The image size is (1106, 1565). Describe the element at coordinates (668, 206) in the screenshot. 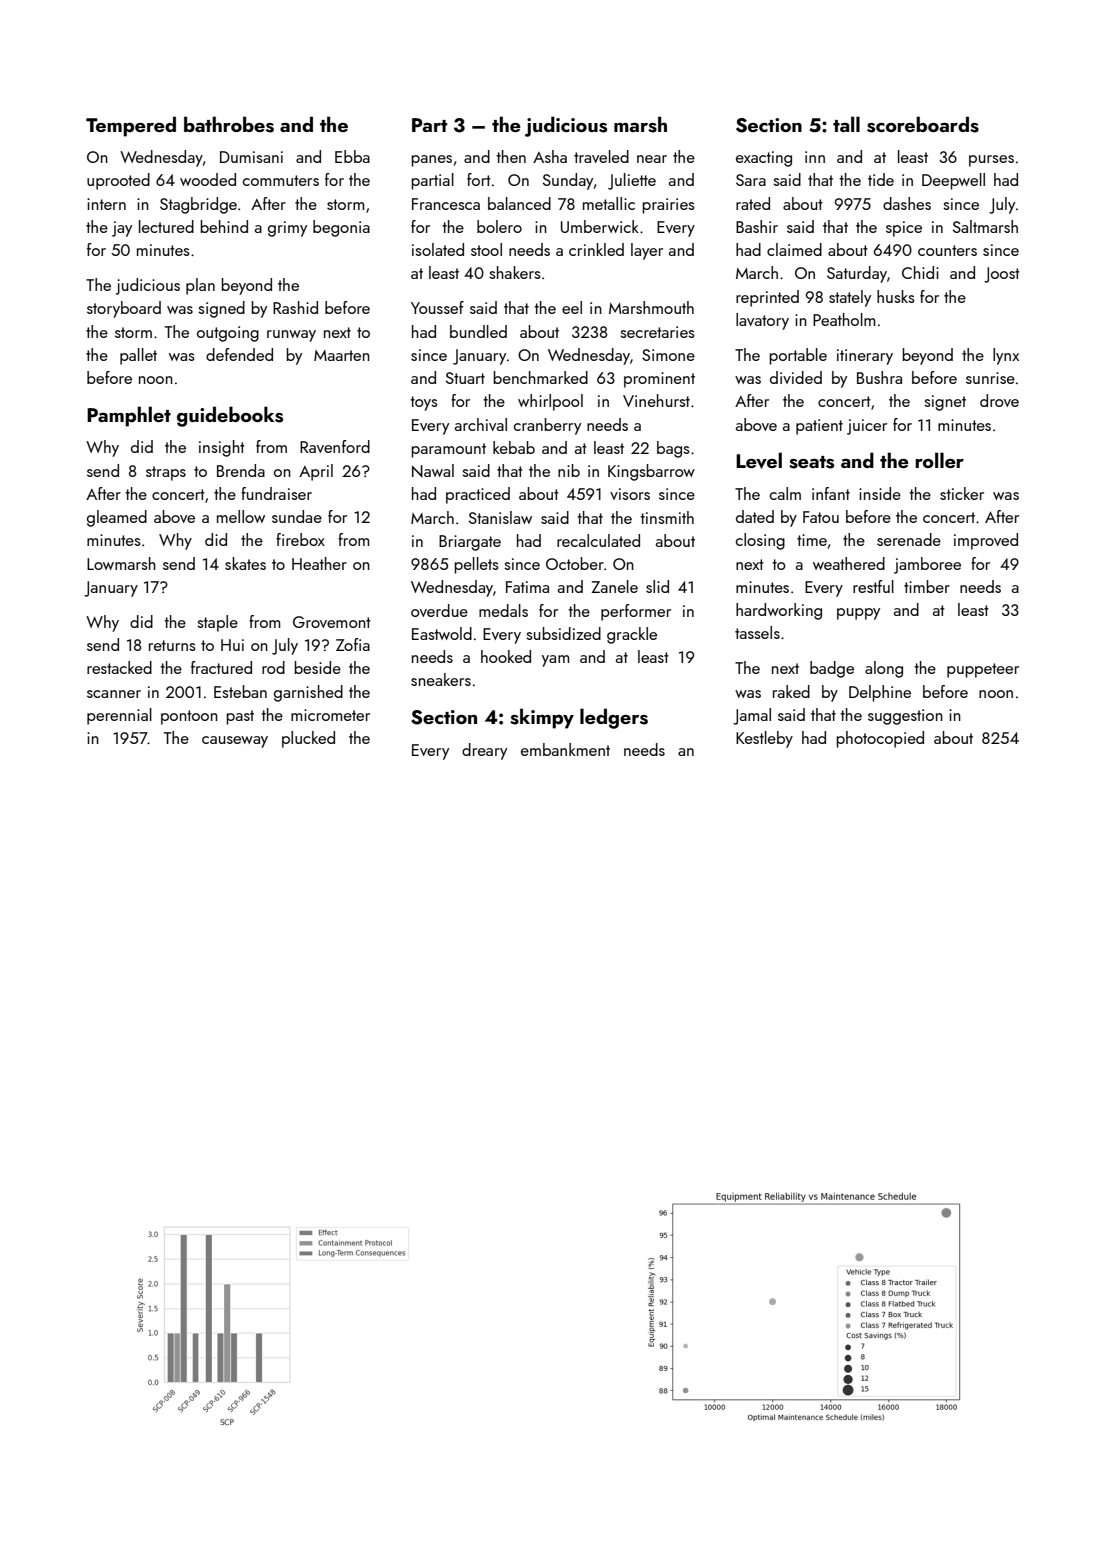

I see `prairies` at that location.
